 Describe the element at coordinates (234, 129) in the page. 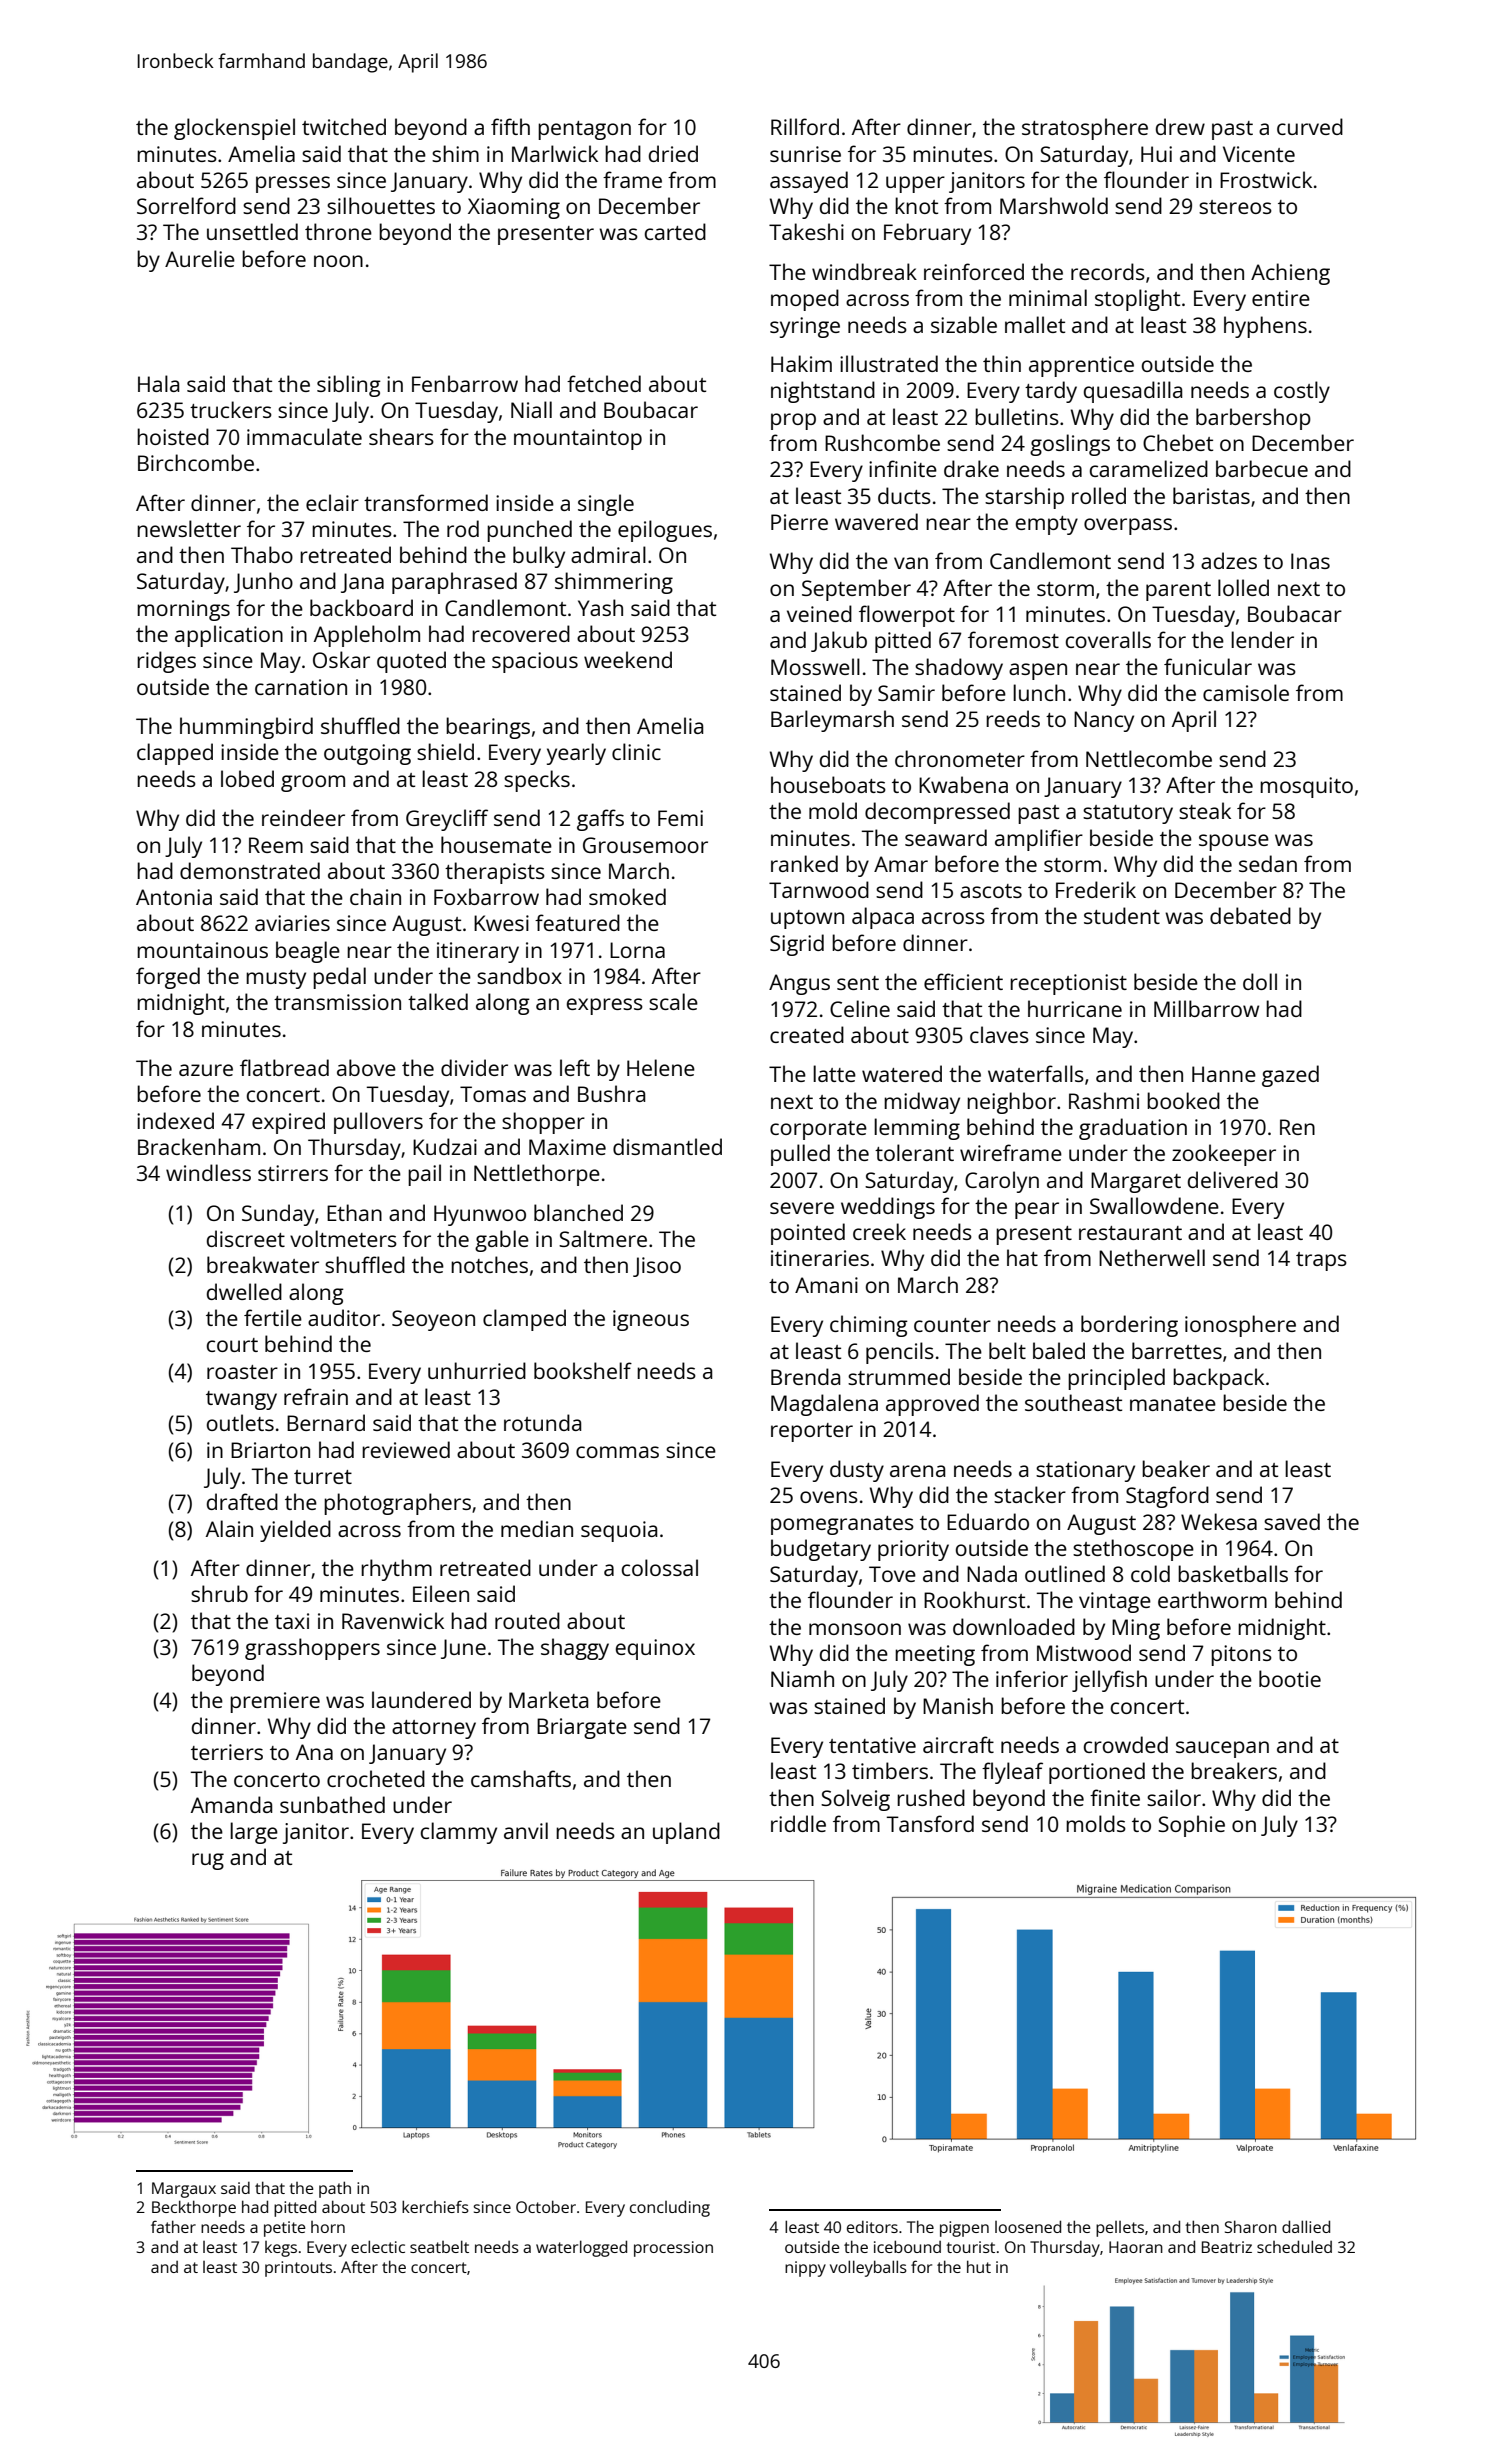

I see `glockenspiel` at that location.
